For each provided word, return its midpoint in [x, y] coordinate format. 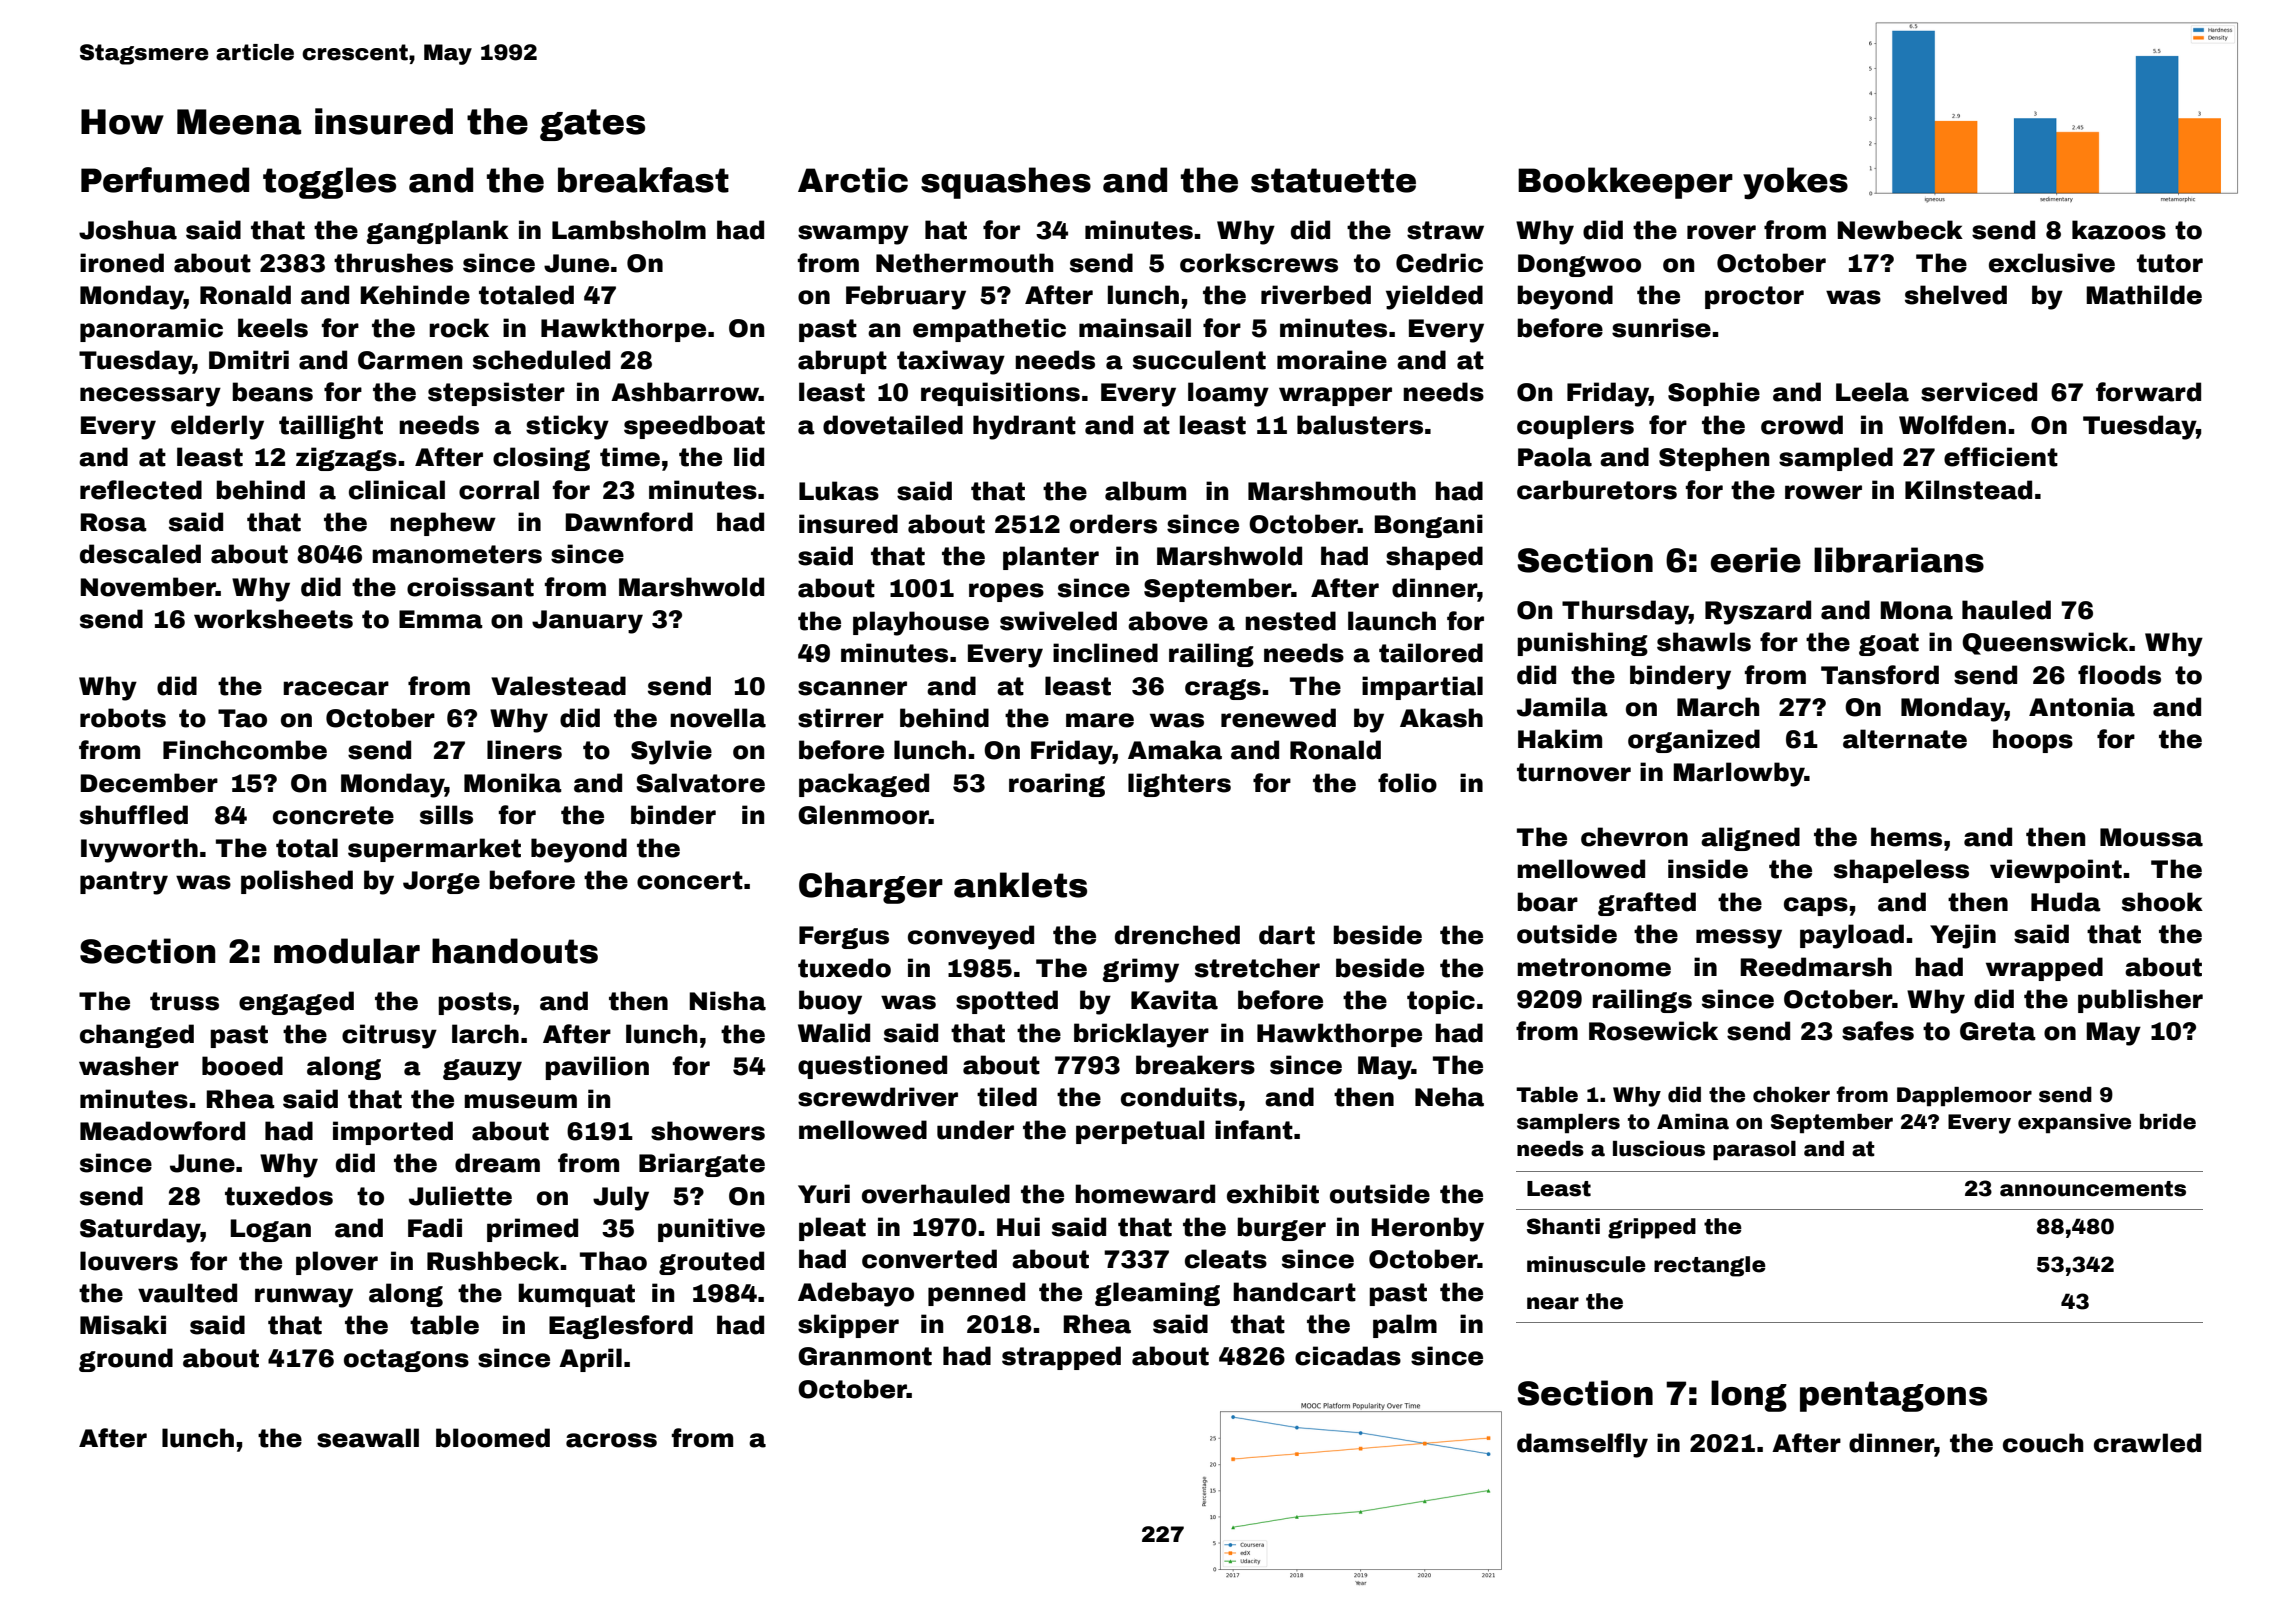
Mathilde [2144, 295]
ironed [122, 263]
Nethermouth [964, 263]
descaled [140, 554]
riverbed [1316, 295]
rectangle [1710, 1266]
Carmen [410, 360]
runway [304, 1298]
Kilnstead [1968, 490]
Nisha [727, 1001]
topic [1441, 1002]
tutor [2170, 263]
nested [1290, 621]
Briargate [702, 1165]
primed [532, 1230]
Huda [2066, 902]
